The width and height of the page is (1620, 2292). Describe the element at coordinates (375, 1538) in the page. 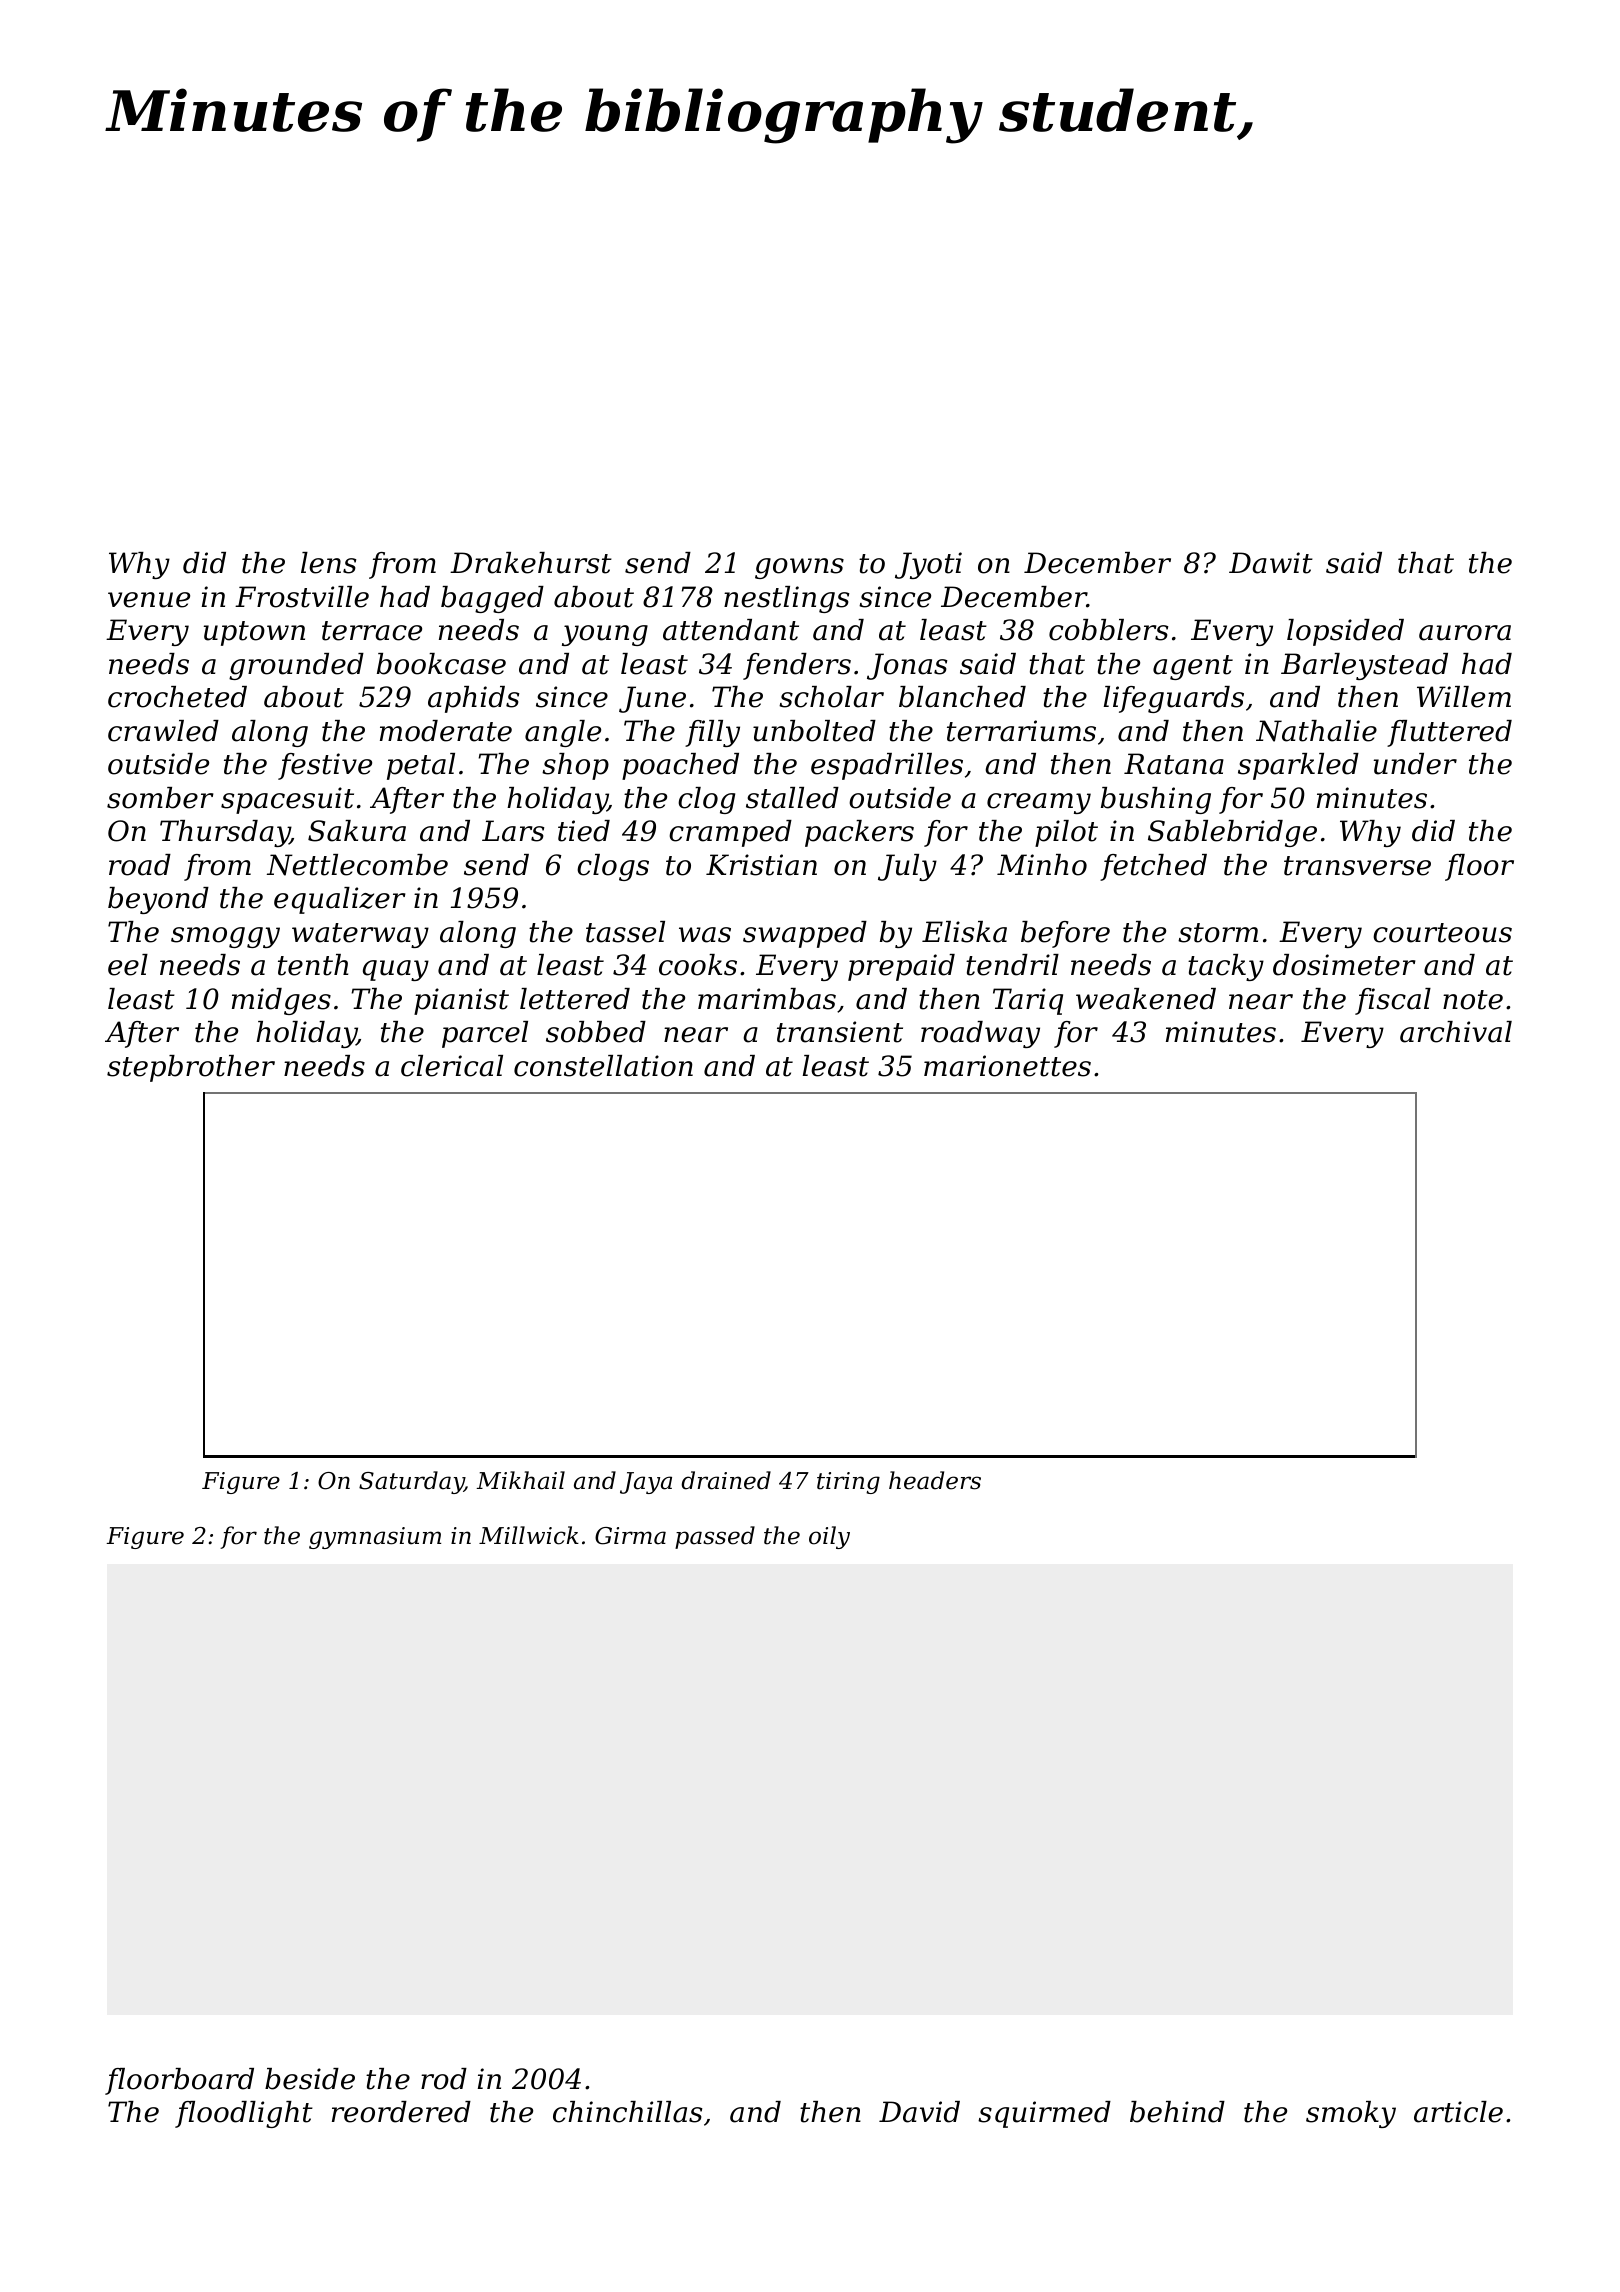

I see `gymnasium` at that location.
